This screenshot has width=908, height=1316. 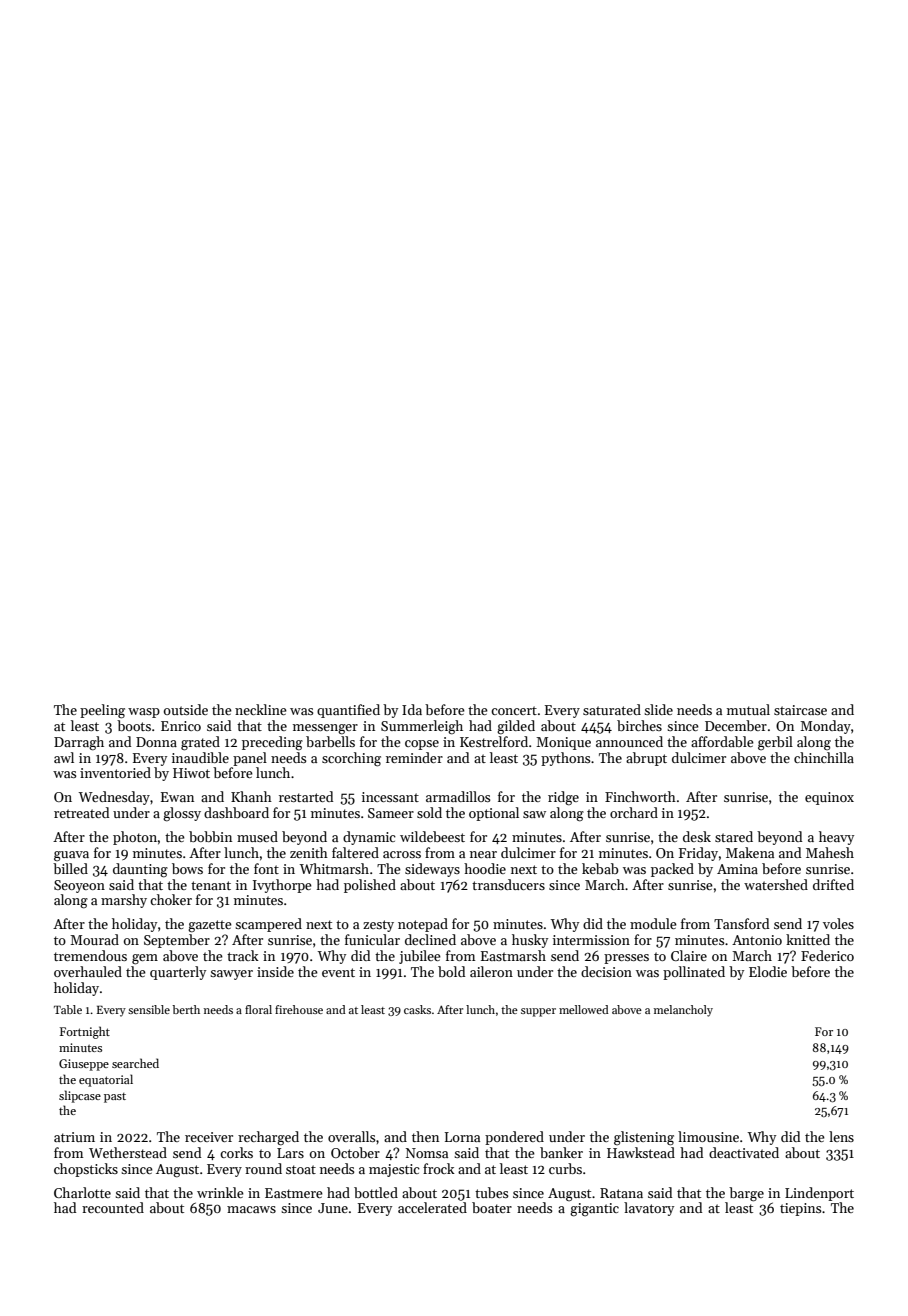 What do you see at coordinates (102, 711) in the screenshot?
I see `peeling` at bounding box center [102, 711].
